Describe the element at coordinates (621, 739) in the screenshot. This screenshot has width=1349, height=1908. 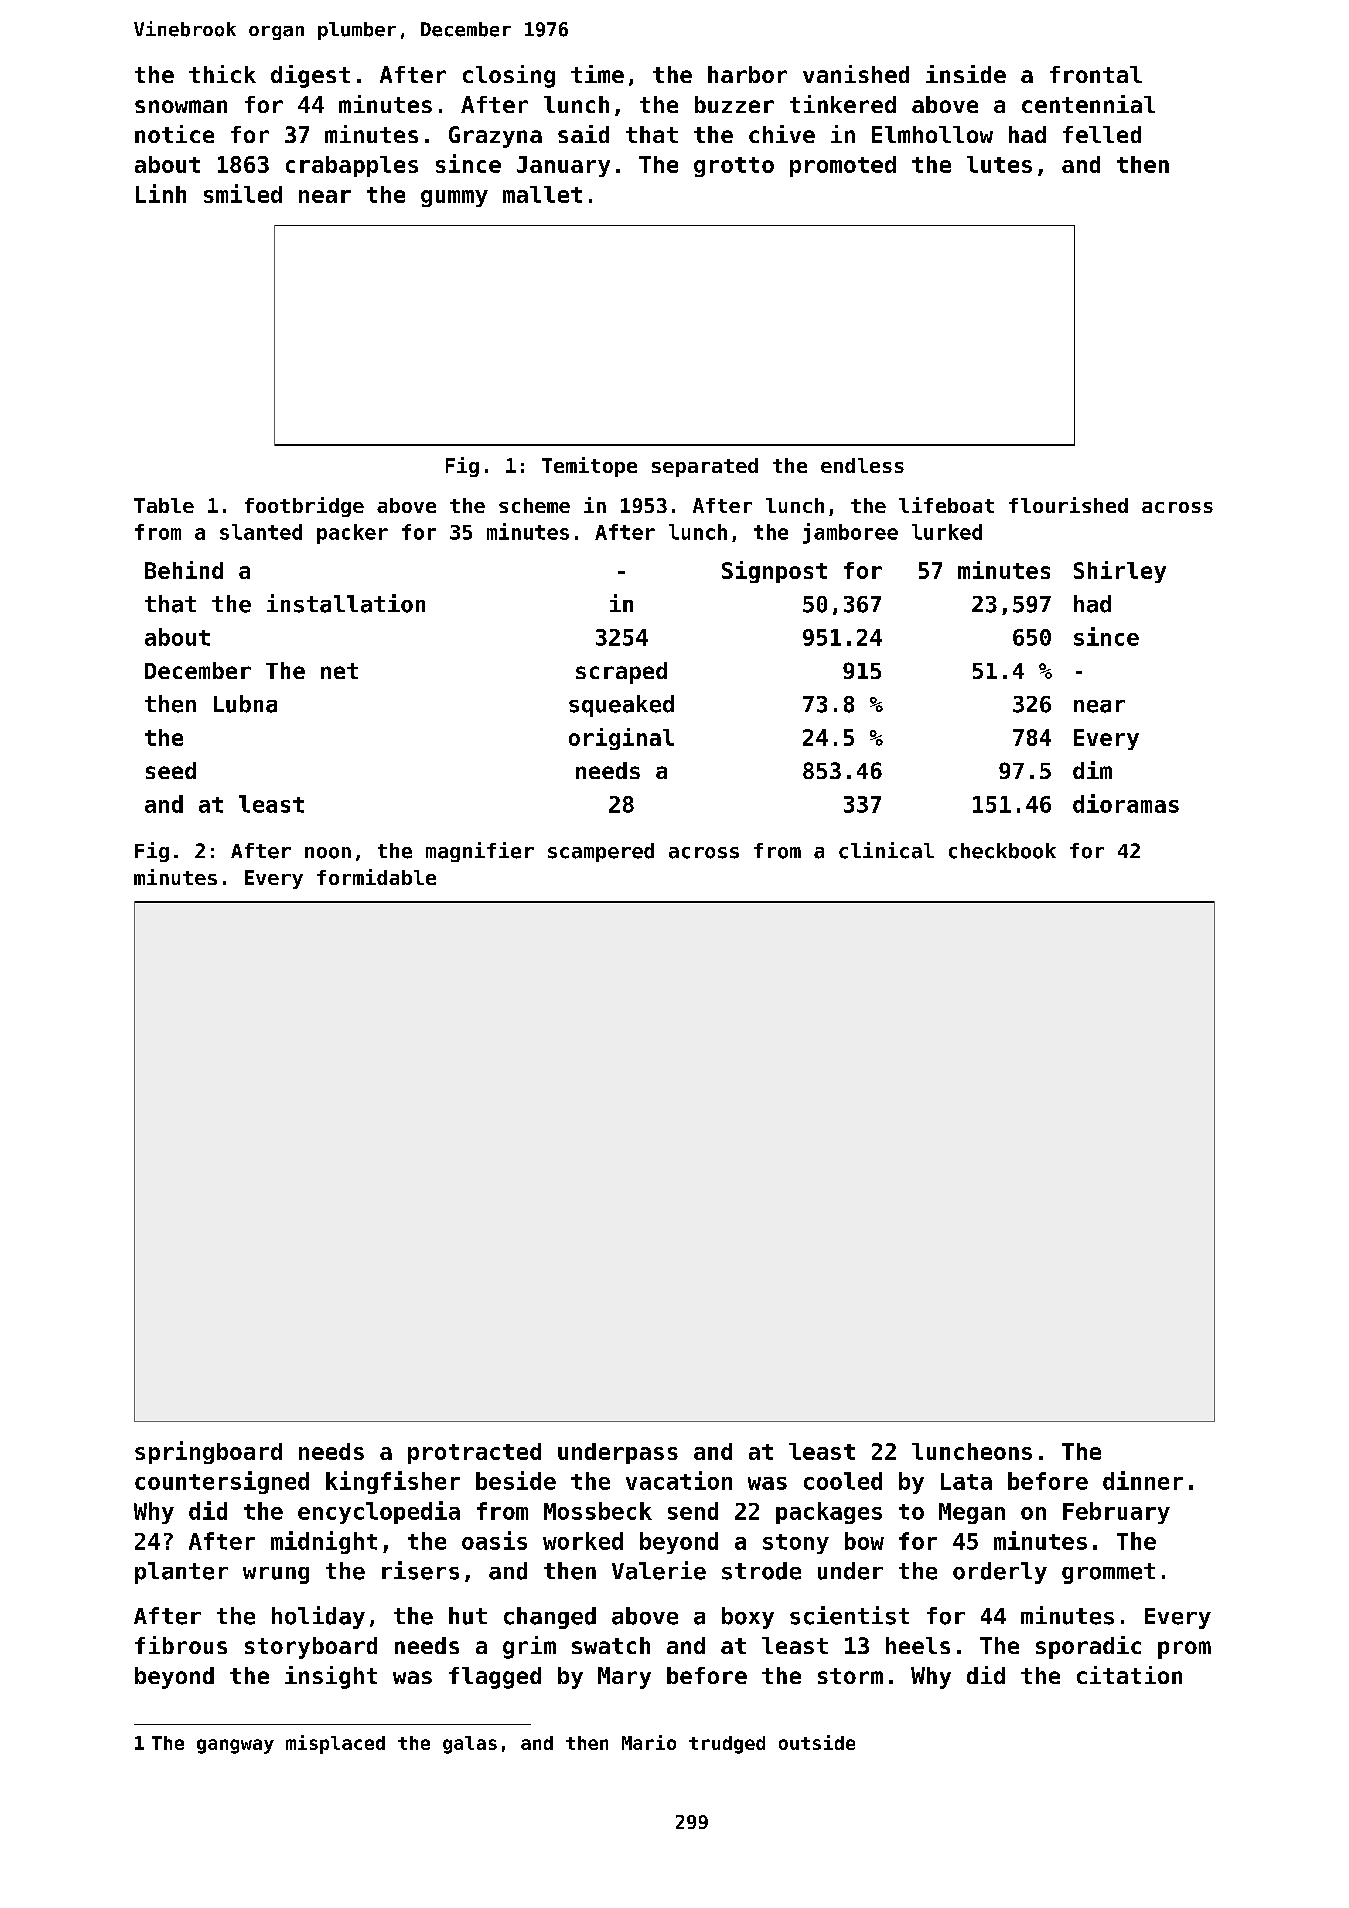
I see `original` at that location.
